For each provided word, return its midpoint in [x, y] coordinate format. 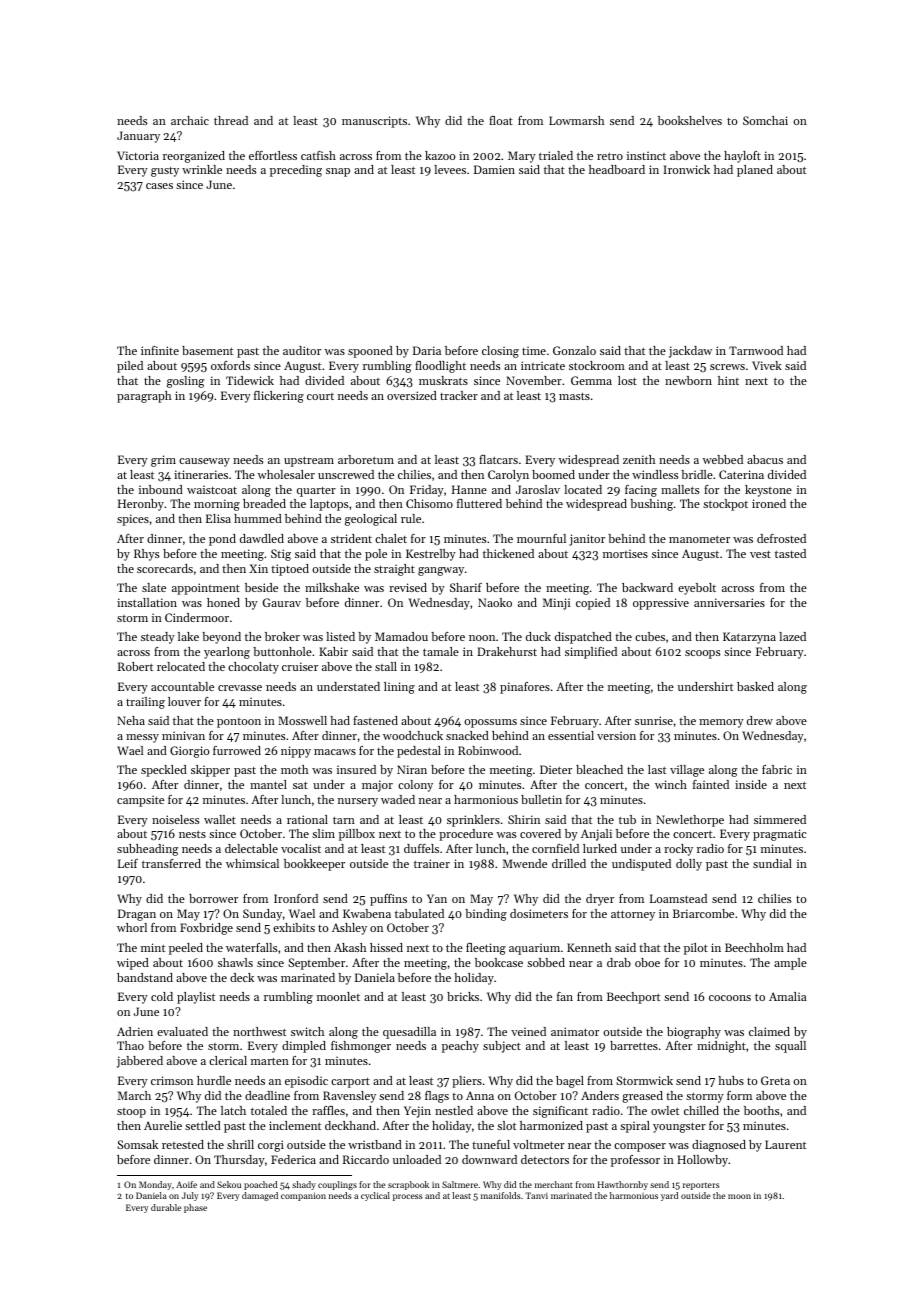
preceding [296, 171]
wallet [220, 819]
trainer [432, 863]
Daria [427, 350]
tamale [441, 651]
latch [233, 1110]
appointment [206, 589]
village [687, 771]
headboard [617, 169]
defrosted [781, 538]
